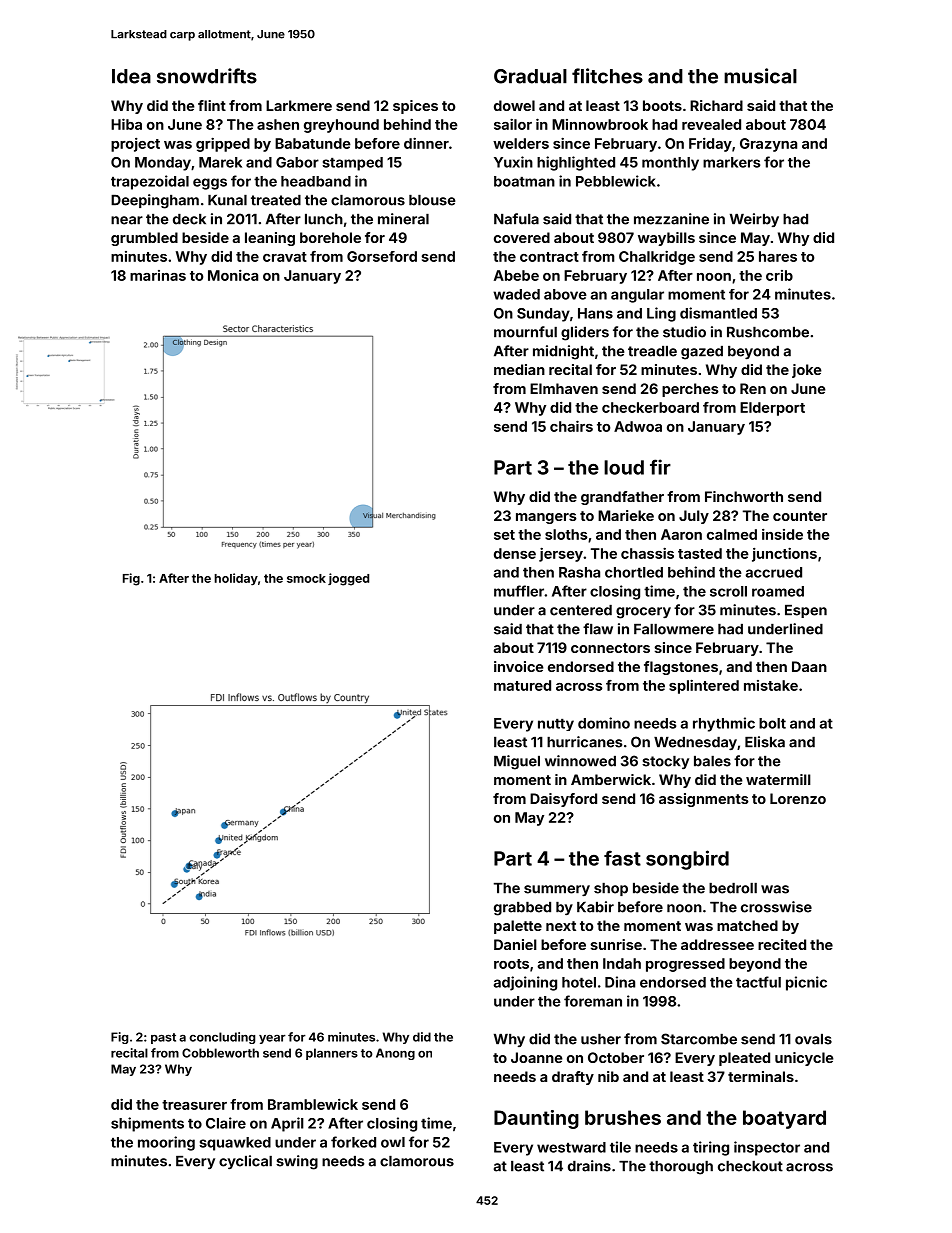  Describe the element at coordinates (158, 275) in the screenshot. I see `marinas` at that location.
